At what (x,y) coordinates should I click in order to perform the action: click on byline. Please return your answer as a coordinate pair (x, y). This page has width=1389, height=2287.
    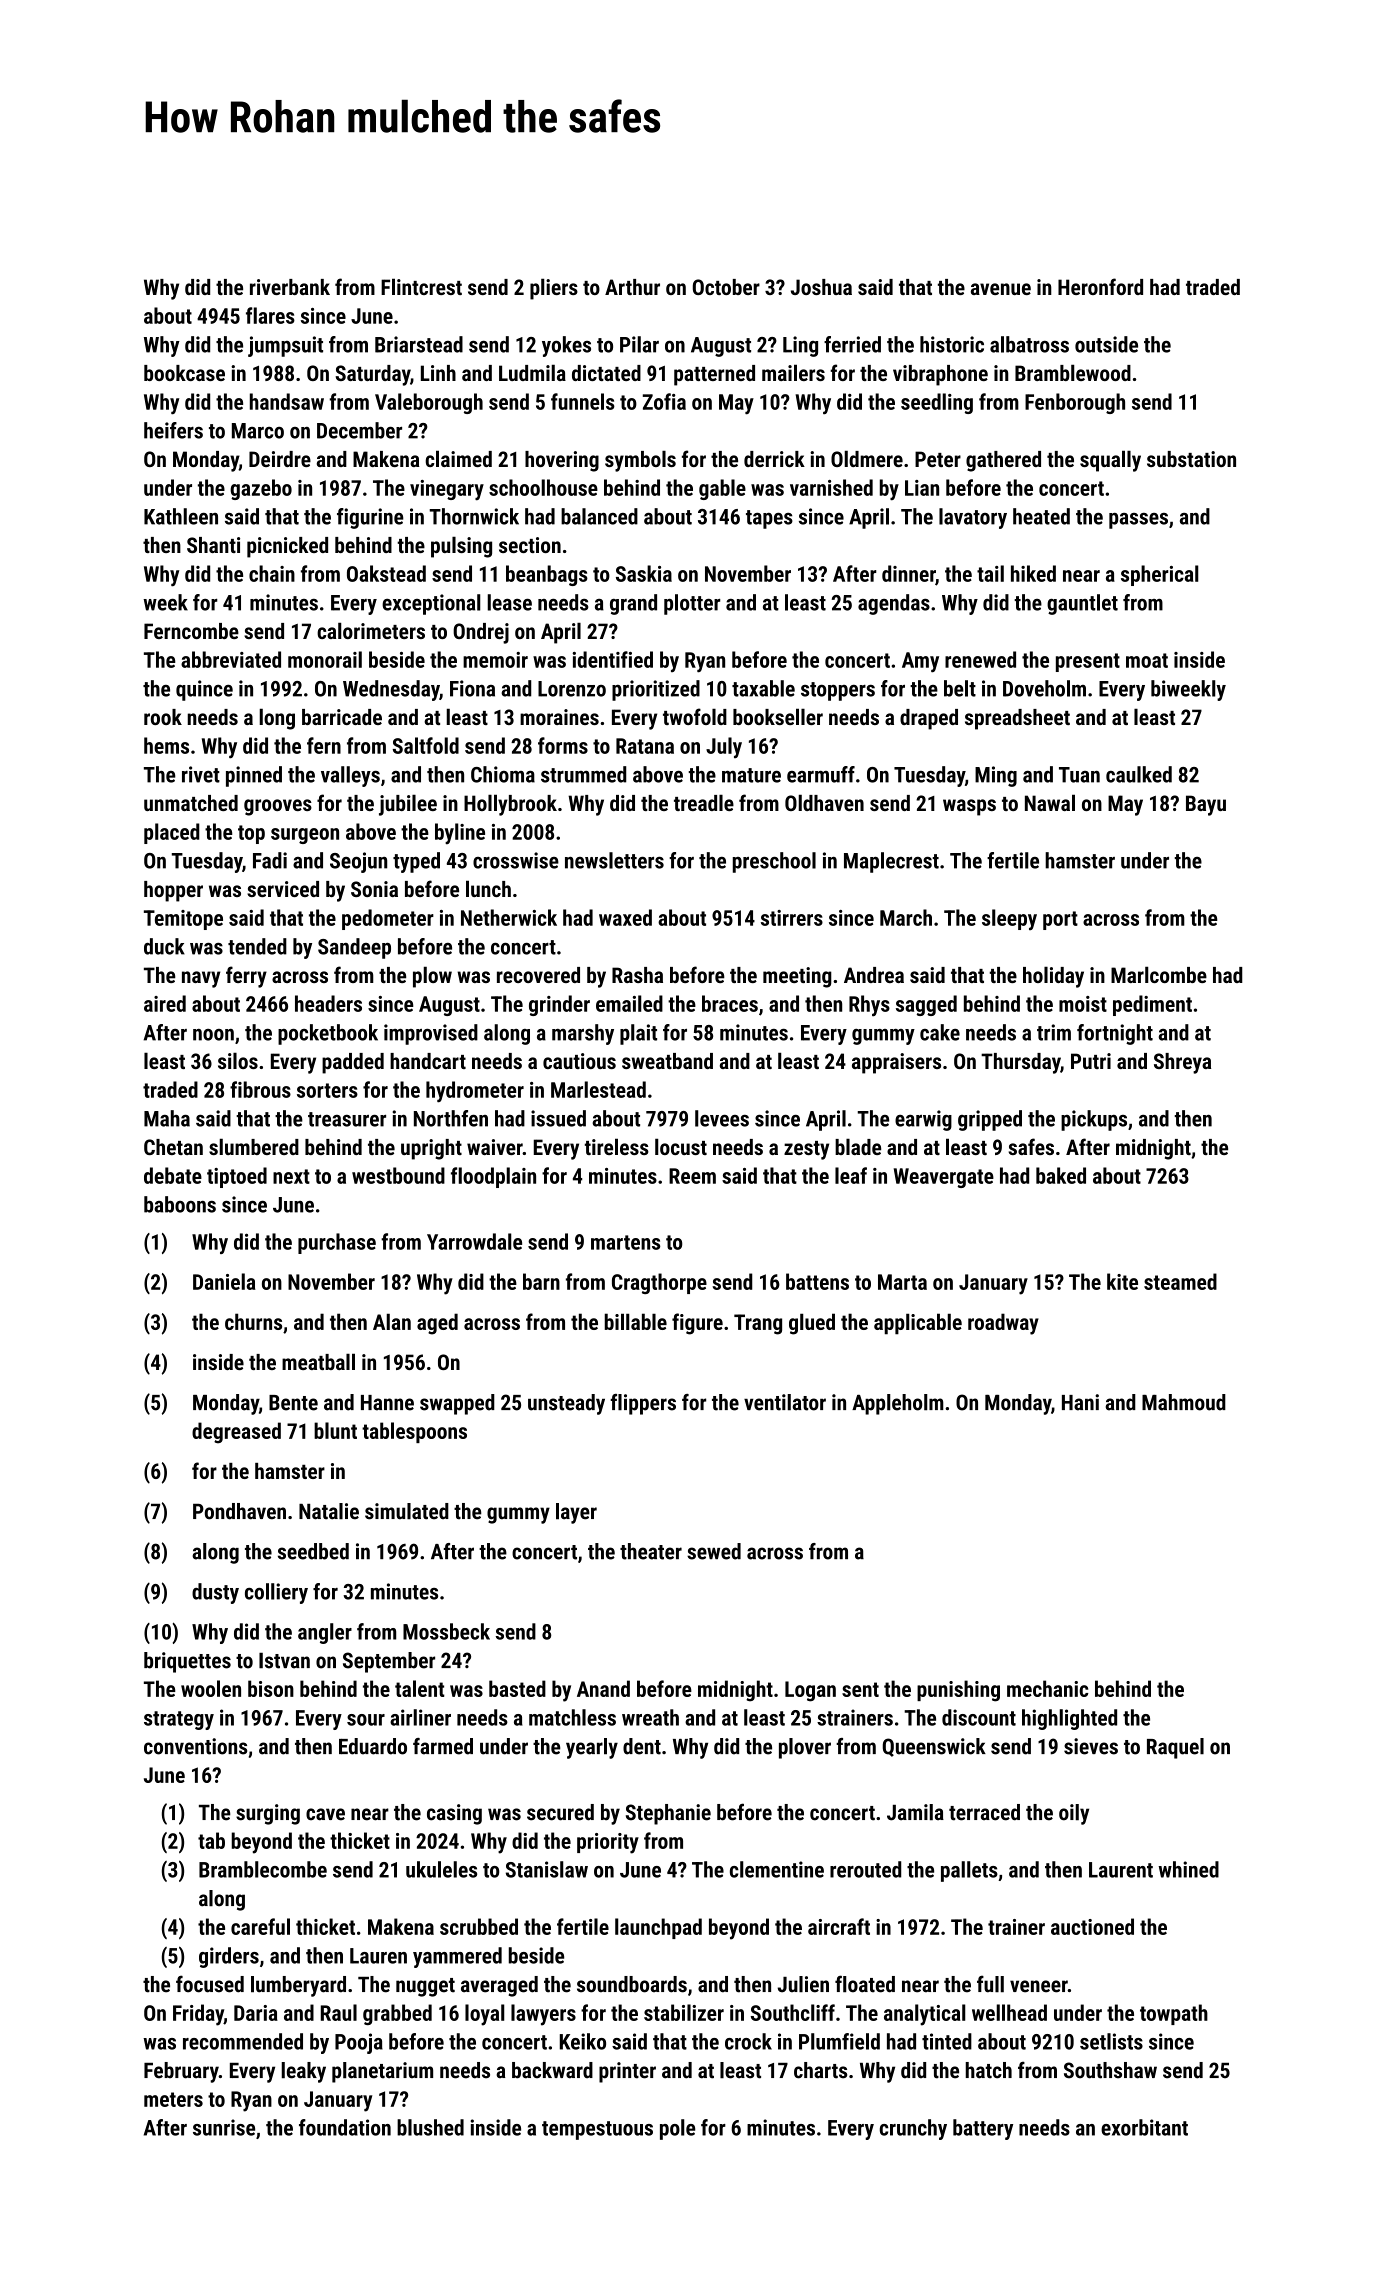
    Looking at the image, I should click on (460, 833).
